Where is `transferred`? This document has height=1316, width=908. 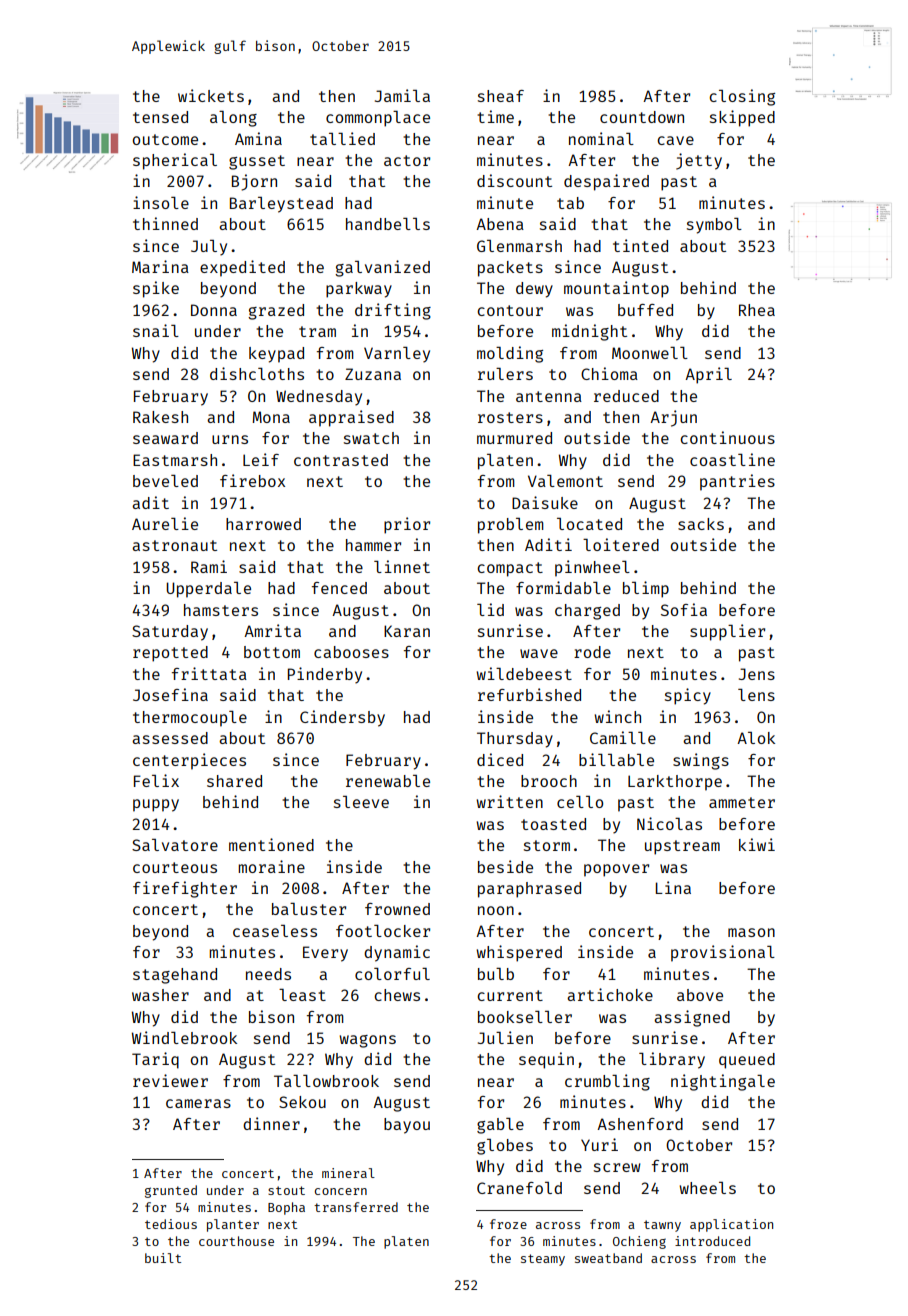 transferred is located at coordinates (356, 1207).
